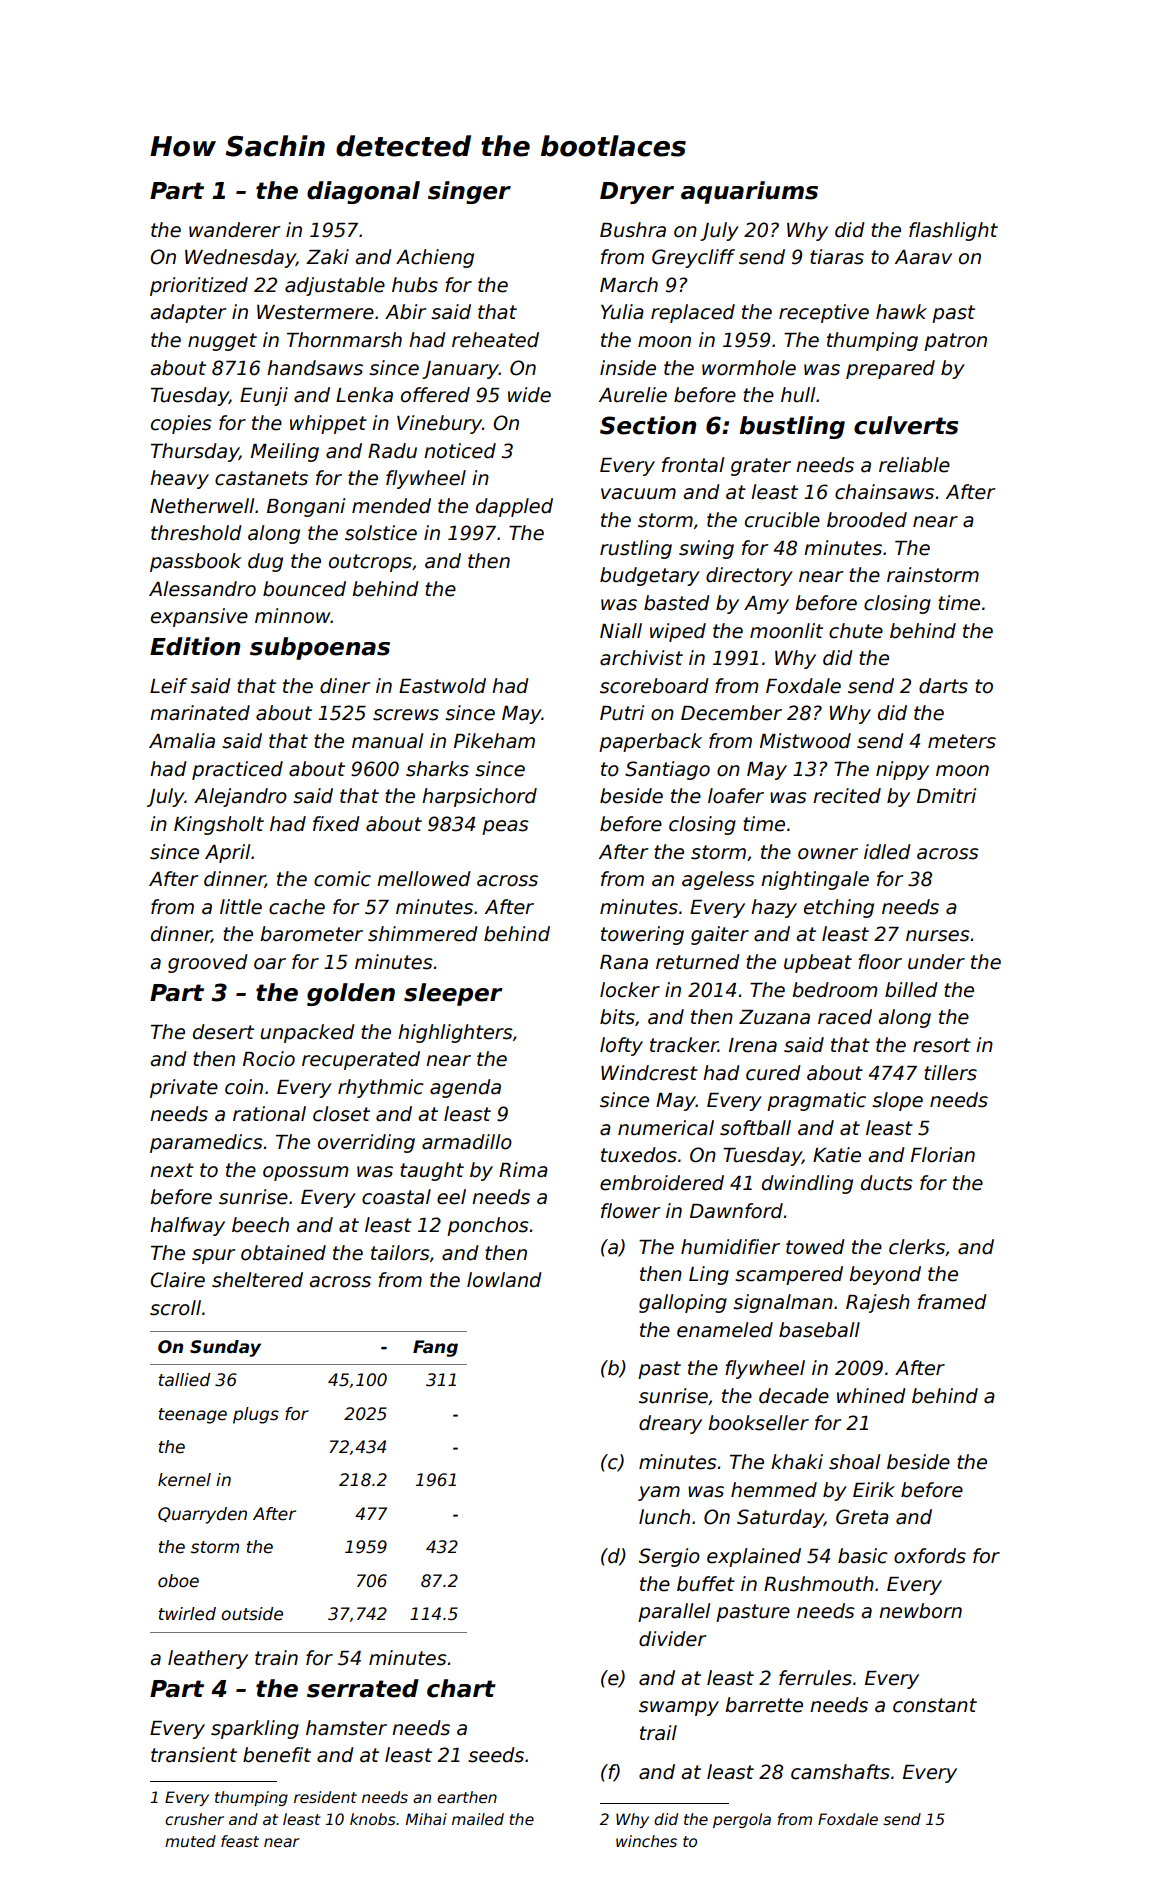 Image resolution: width=1154 pixels, height=1900 pixels. What do you see at coordinates (234, 230) in the screenshot?
I see `wanderer` at bounding box center [234, 230].
